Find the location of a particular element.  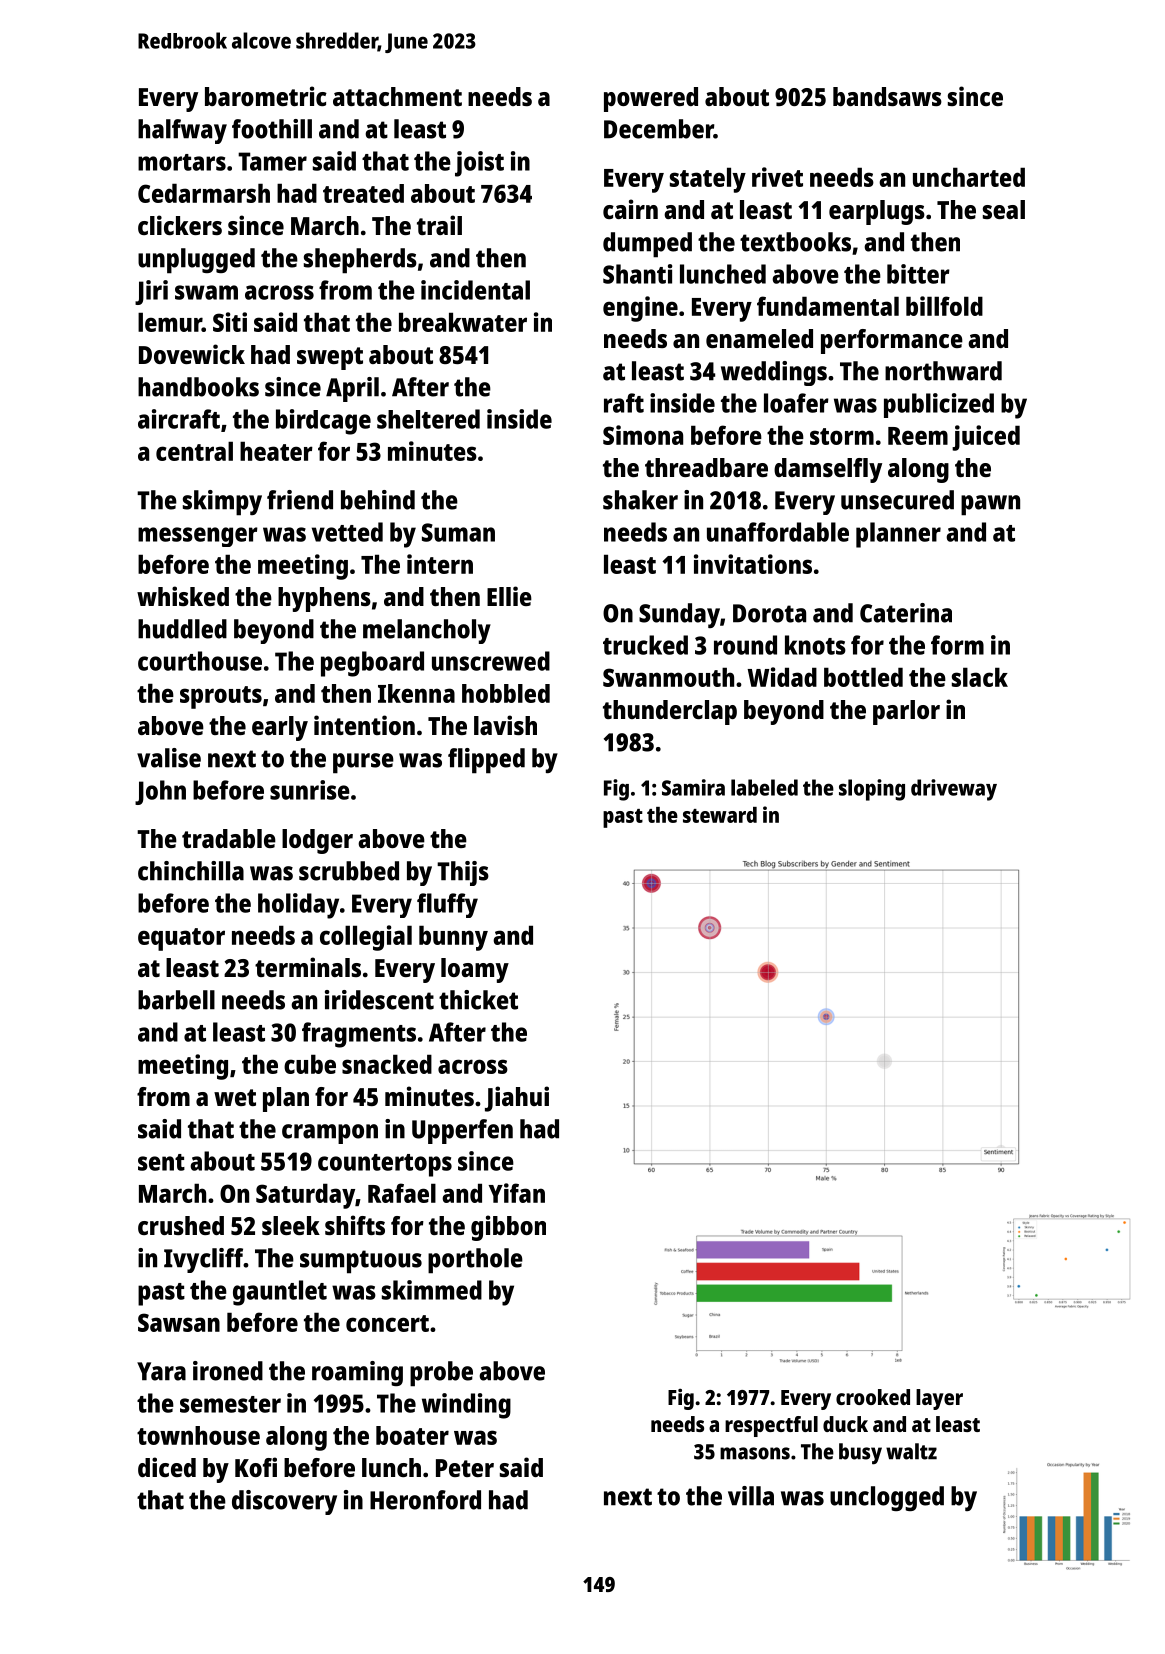

Simona is located at coordinates (643, 435).
